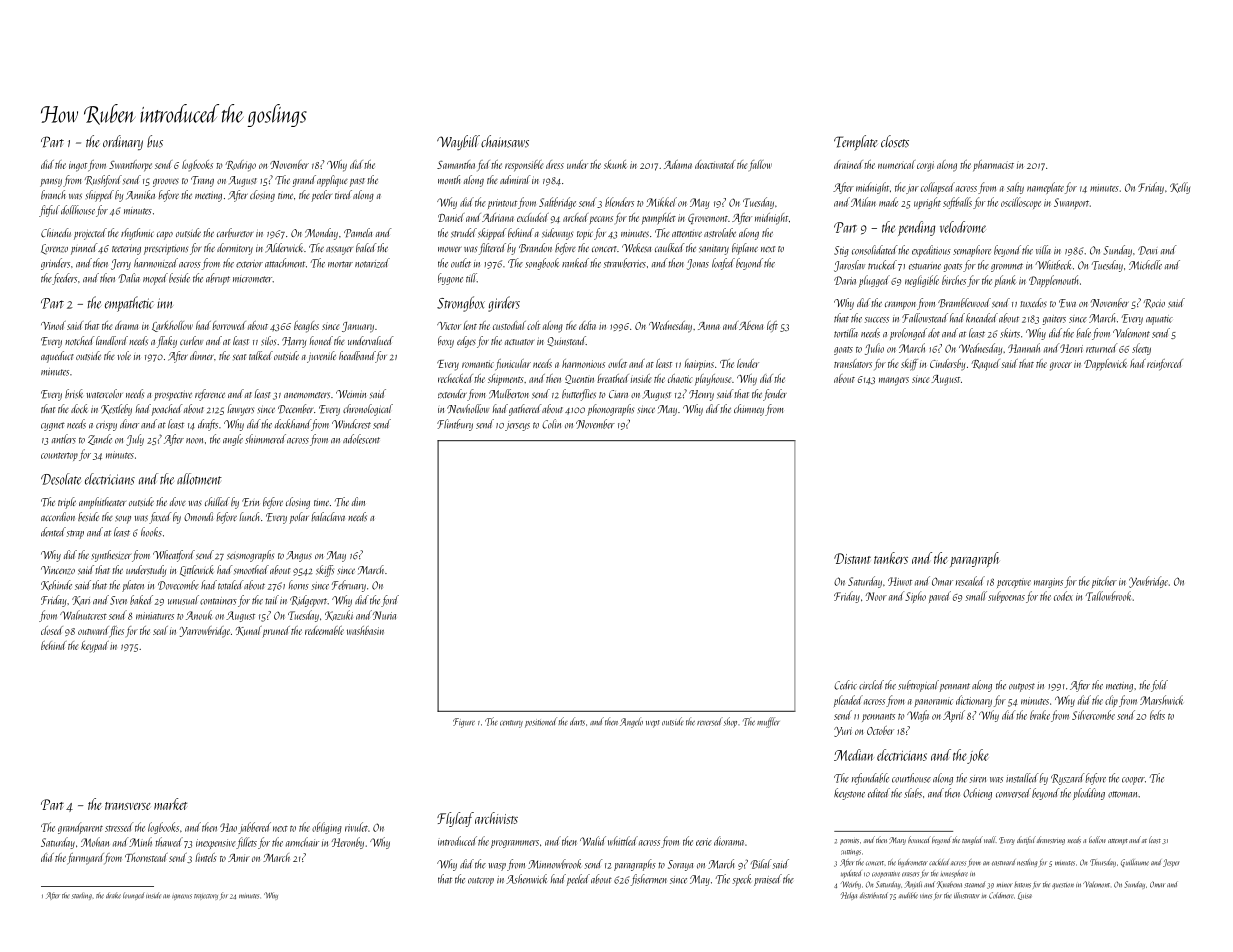 This image has width=1233, height=952. I want to click on Flyleaf, so click(455, 819).
